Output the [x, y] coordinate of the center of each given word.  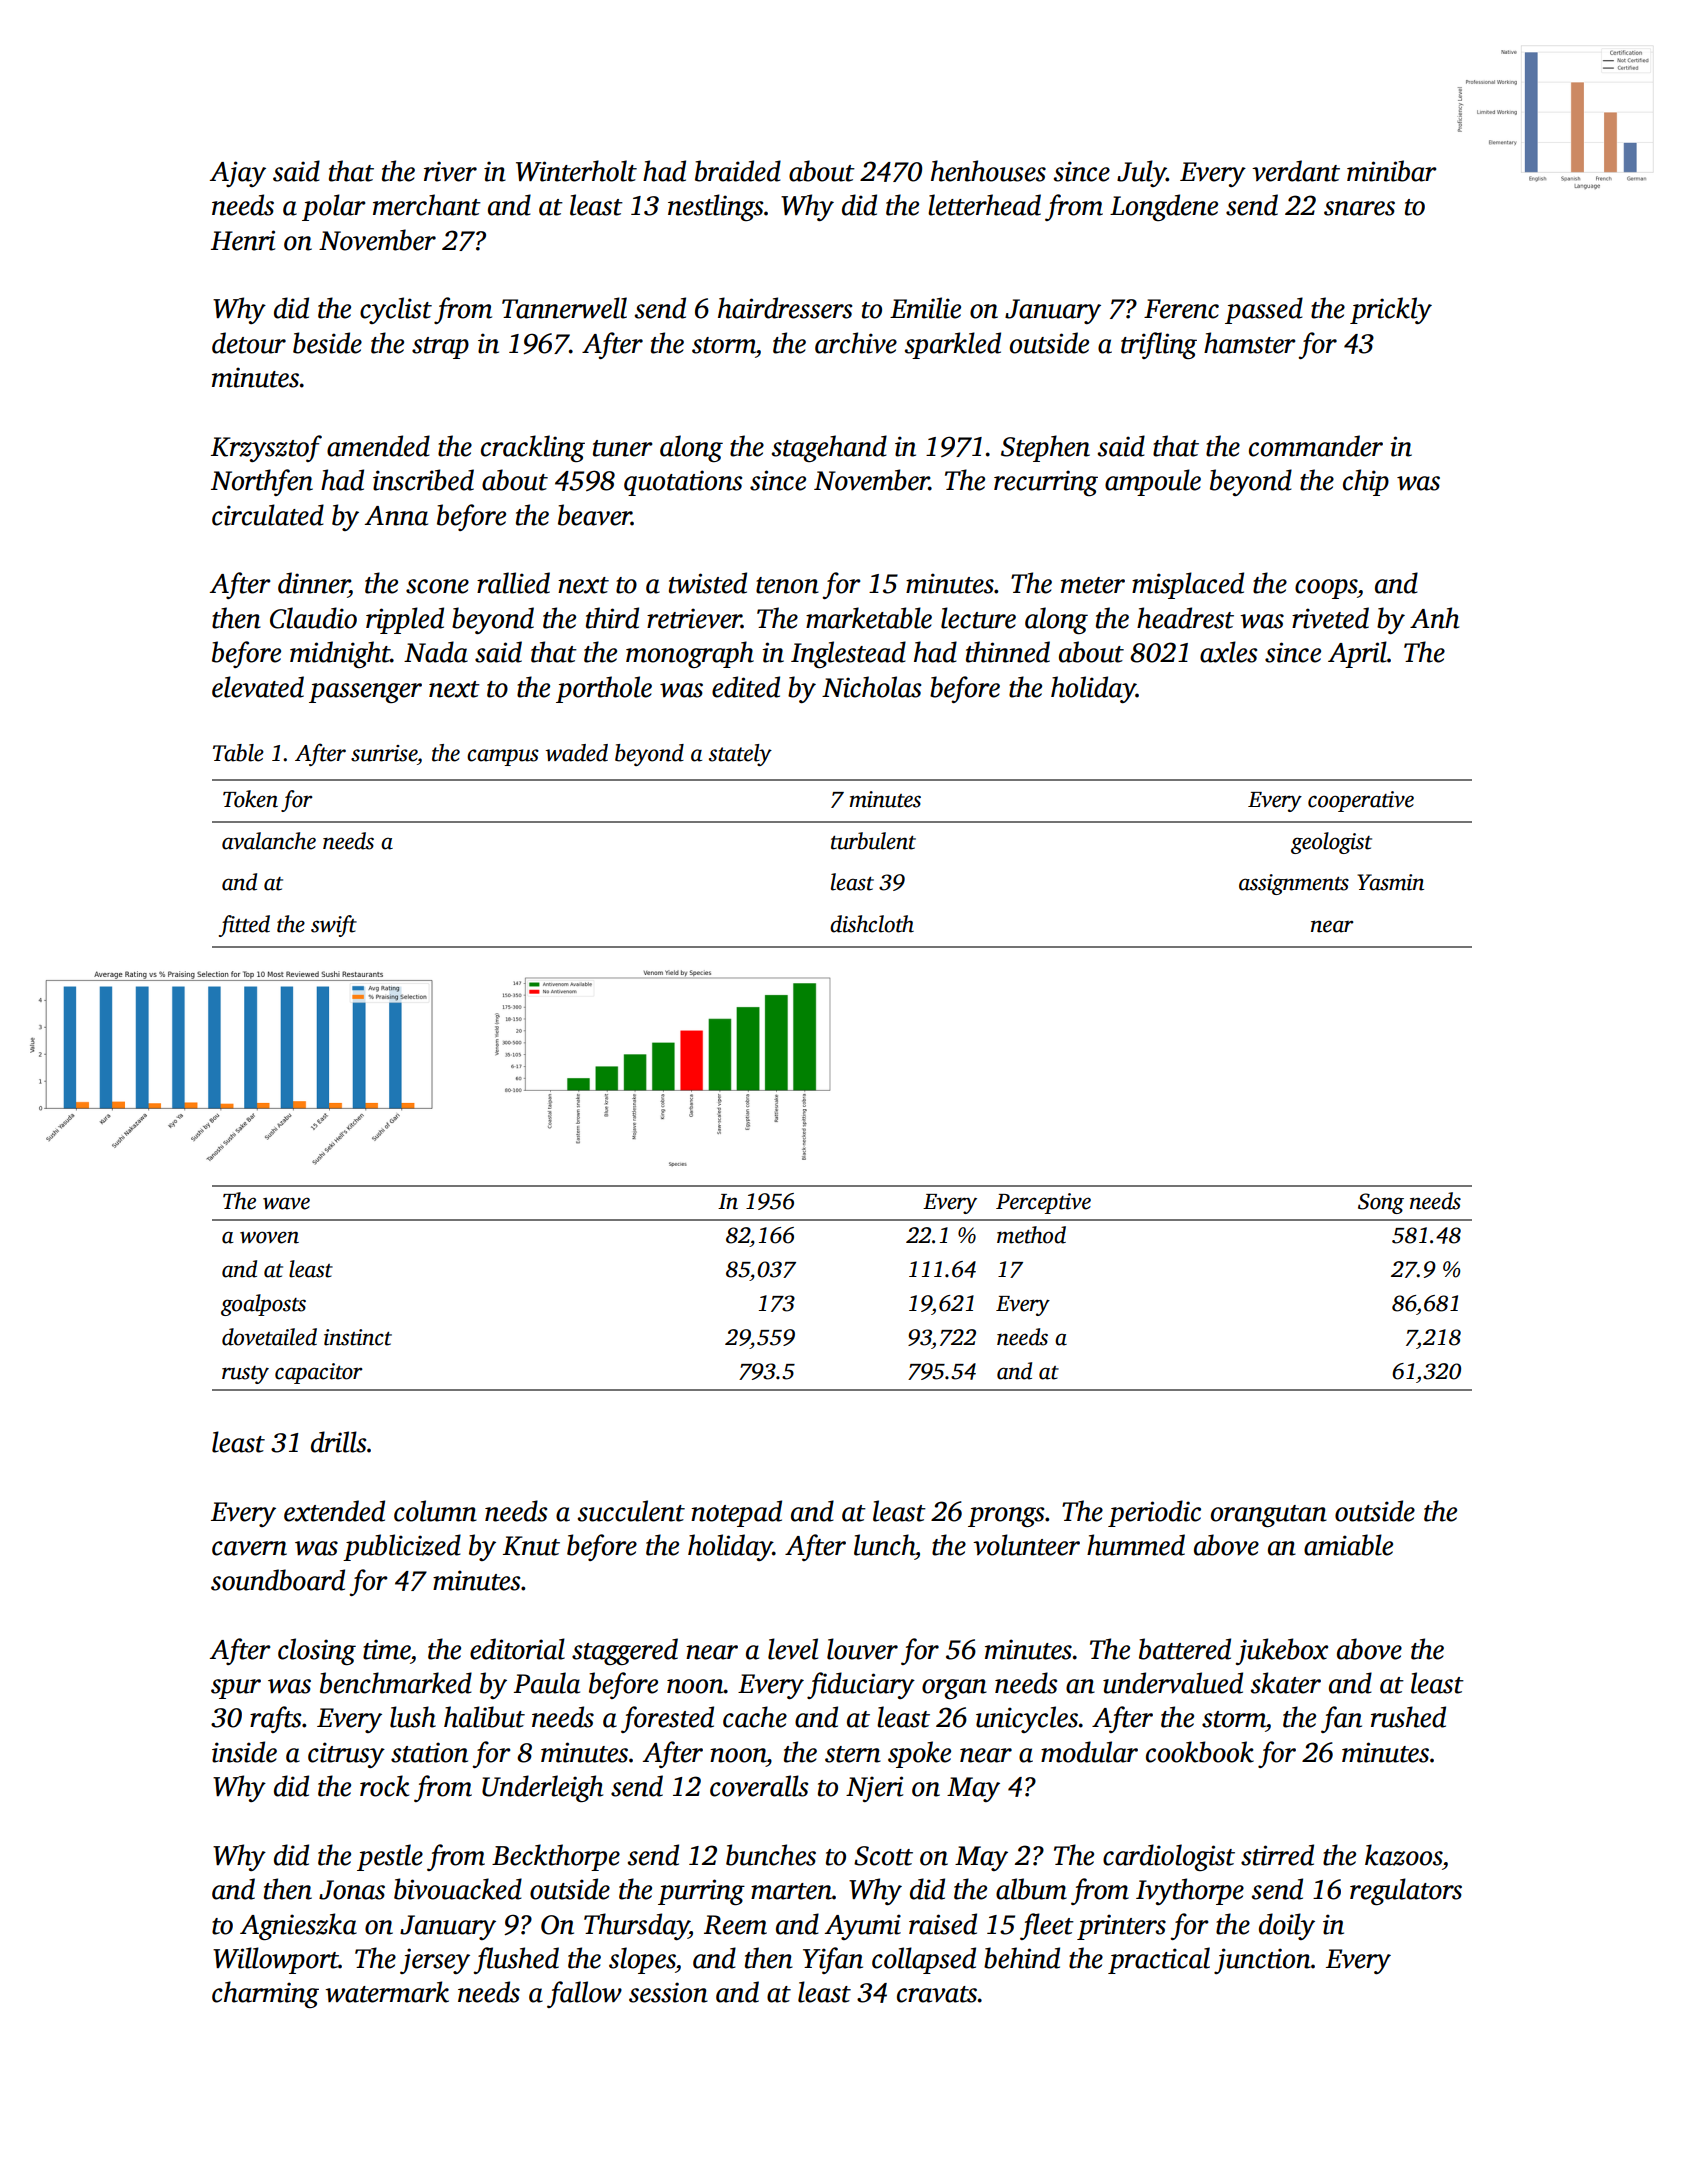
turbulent [873, 841]
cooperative [1361, 801]
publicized [402, 1547]
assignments [1294, 884]
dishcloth [872, 924]
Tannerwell [564, 308]
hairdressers [785, 308]
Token [250, 799]
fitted [244, 926]
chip [1366, 482]
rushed [1408, 1717]
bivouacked [458, 1889]
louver [862, 1649]
